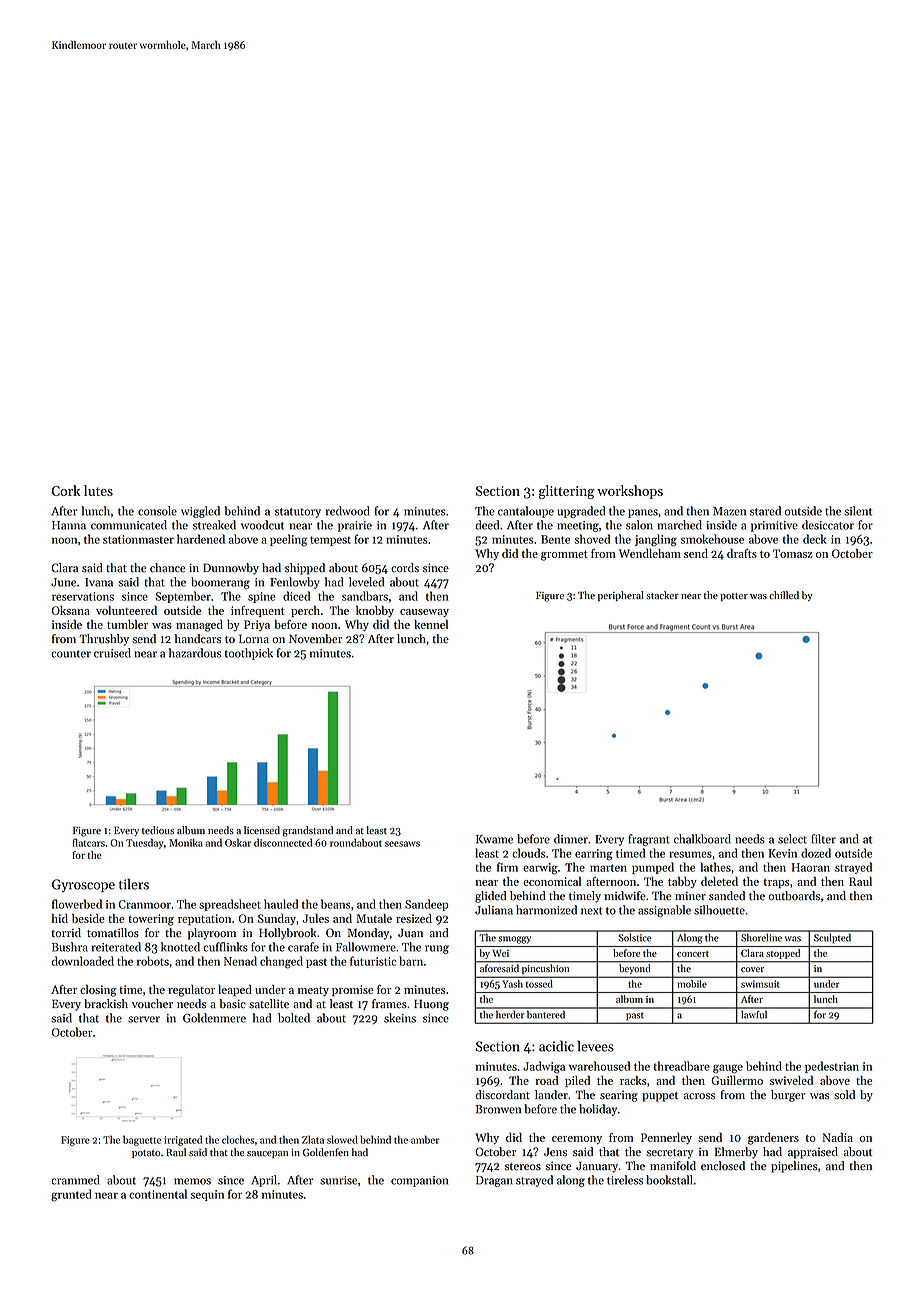 Image resolution: width=924 pixels, height=1308 pixels. What do you see at coordinates (765, 511) in the document?
I see `stared` at bounding box center [765, 511].
